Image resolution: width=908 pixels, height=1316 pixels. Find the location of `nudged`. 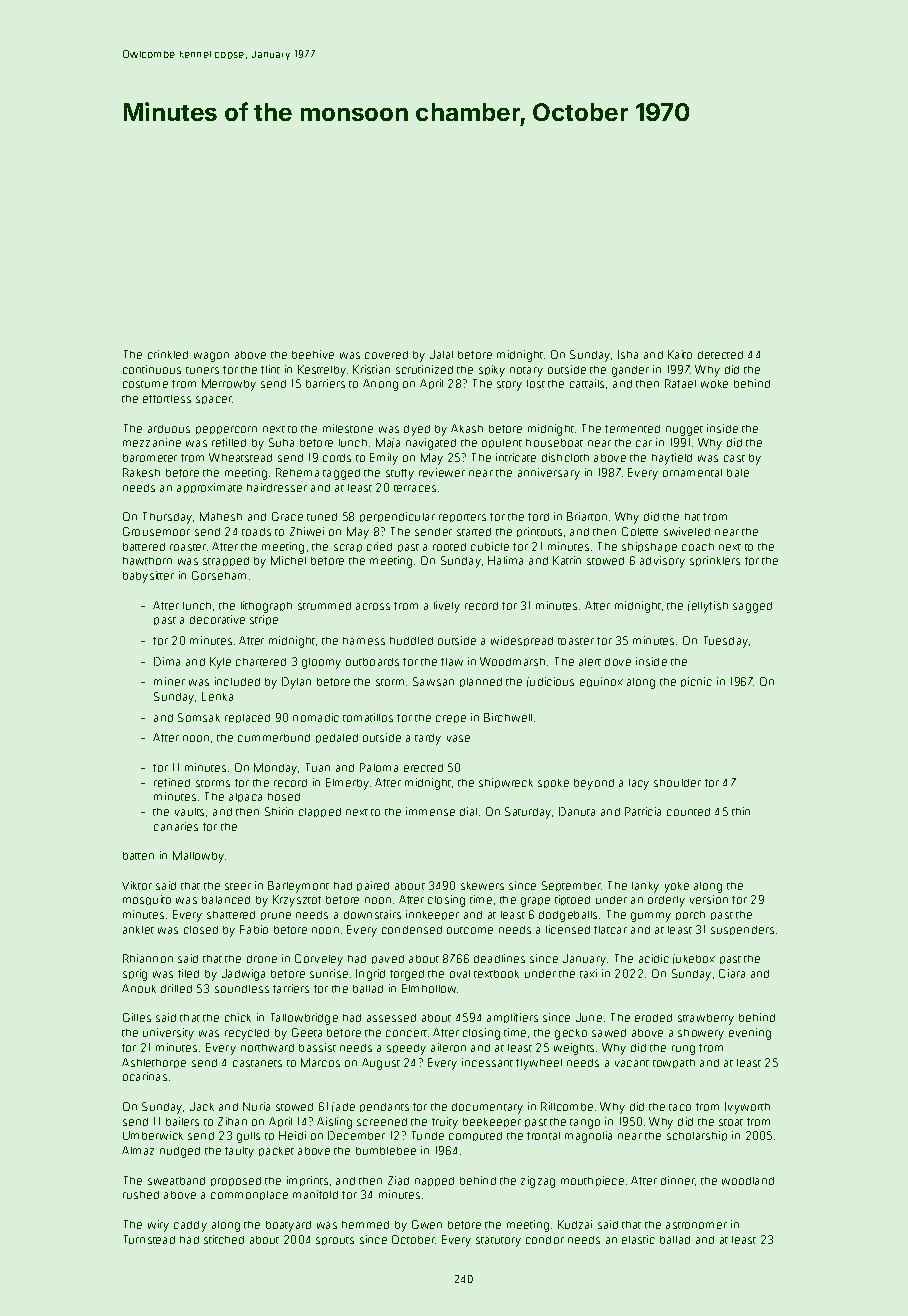

nudged is located at coordinates (180, 1152).
